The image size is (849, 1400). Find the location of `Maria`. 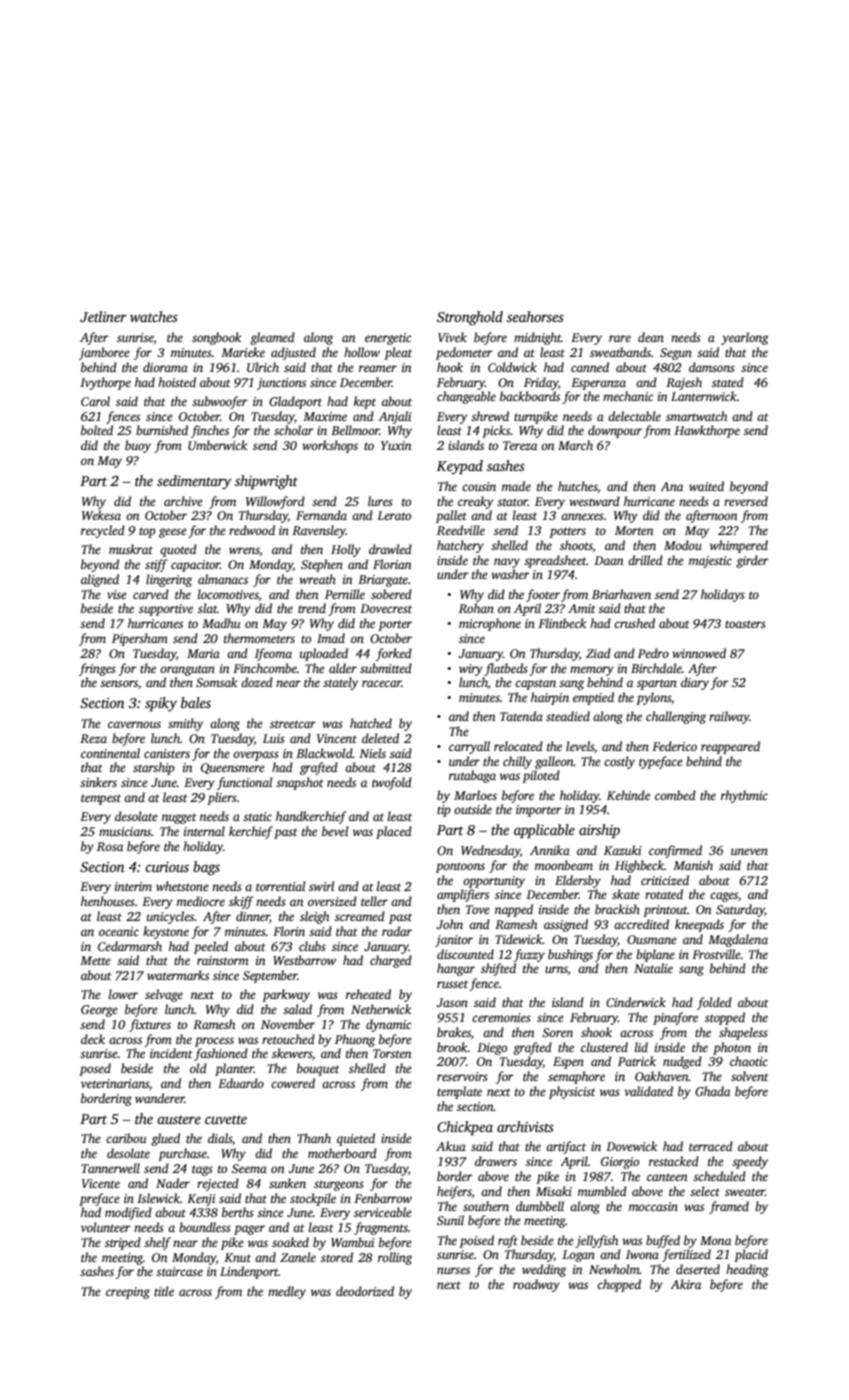

Maria is located at coordinates (203, 653).
